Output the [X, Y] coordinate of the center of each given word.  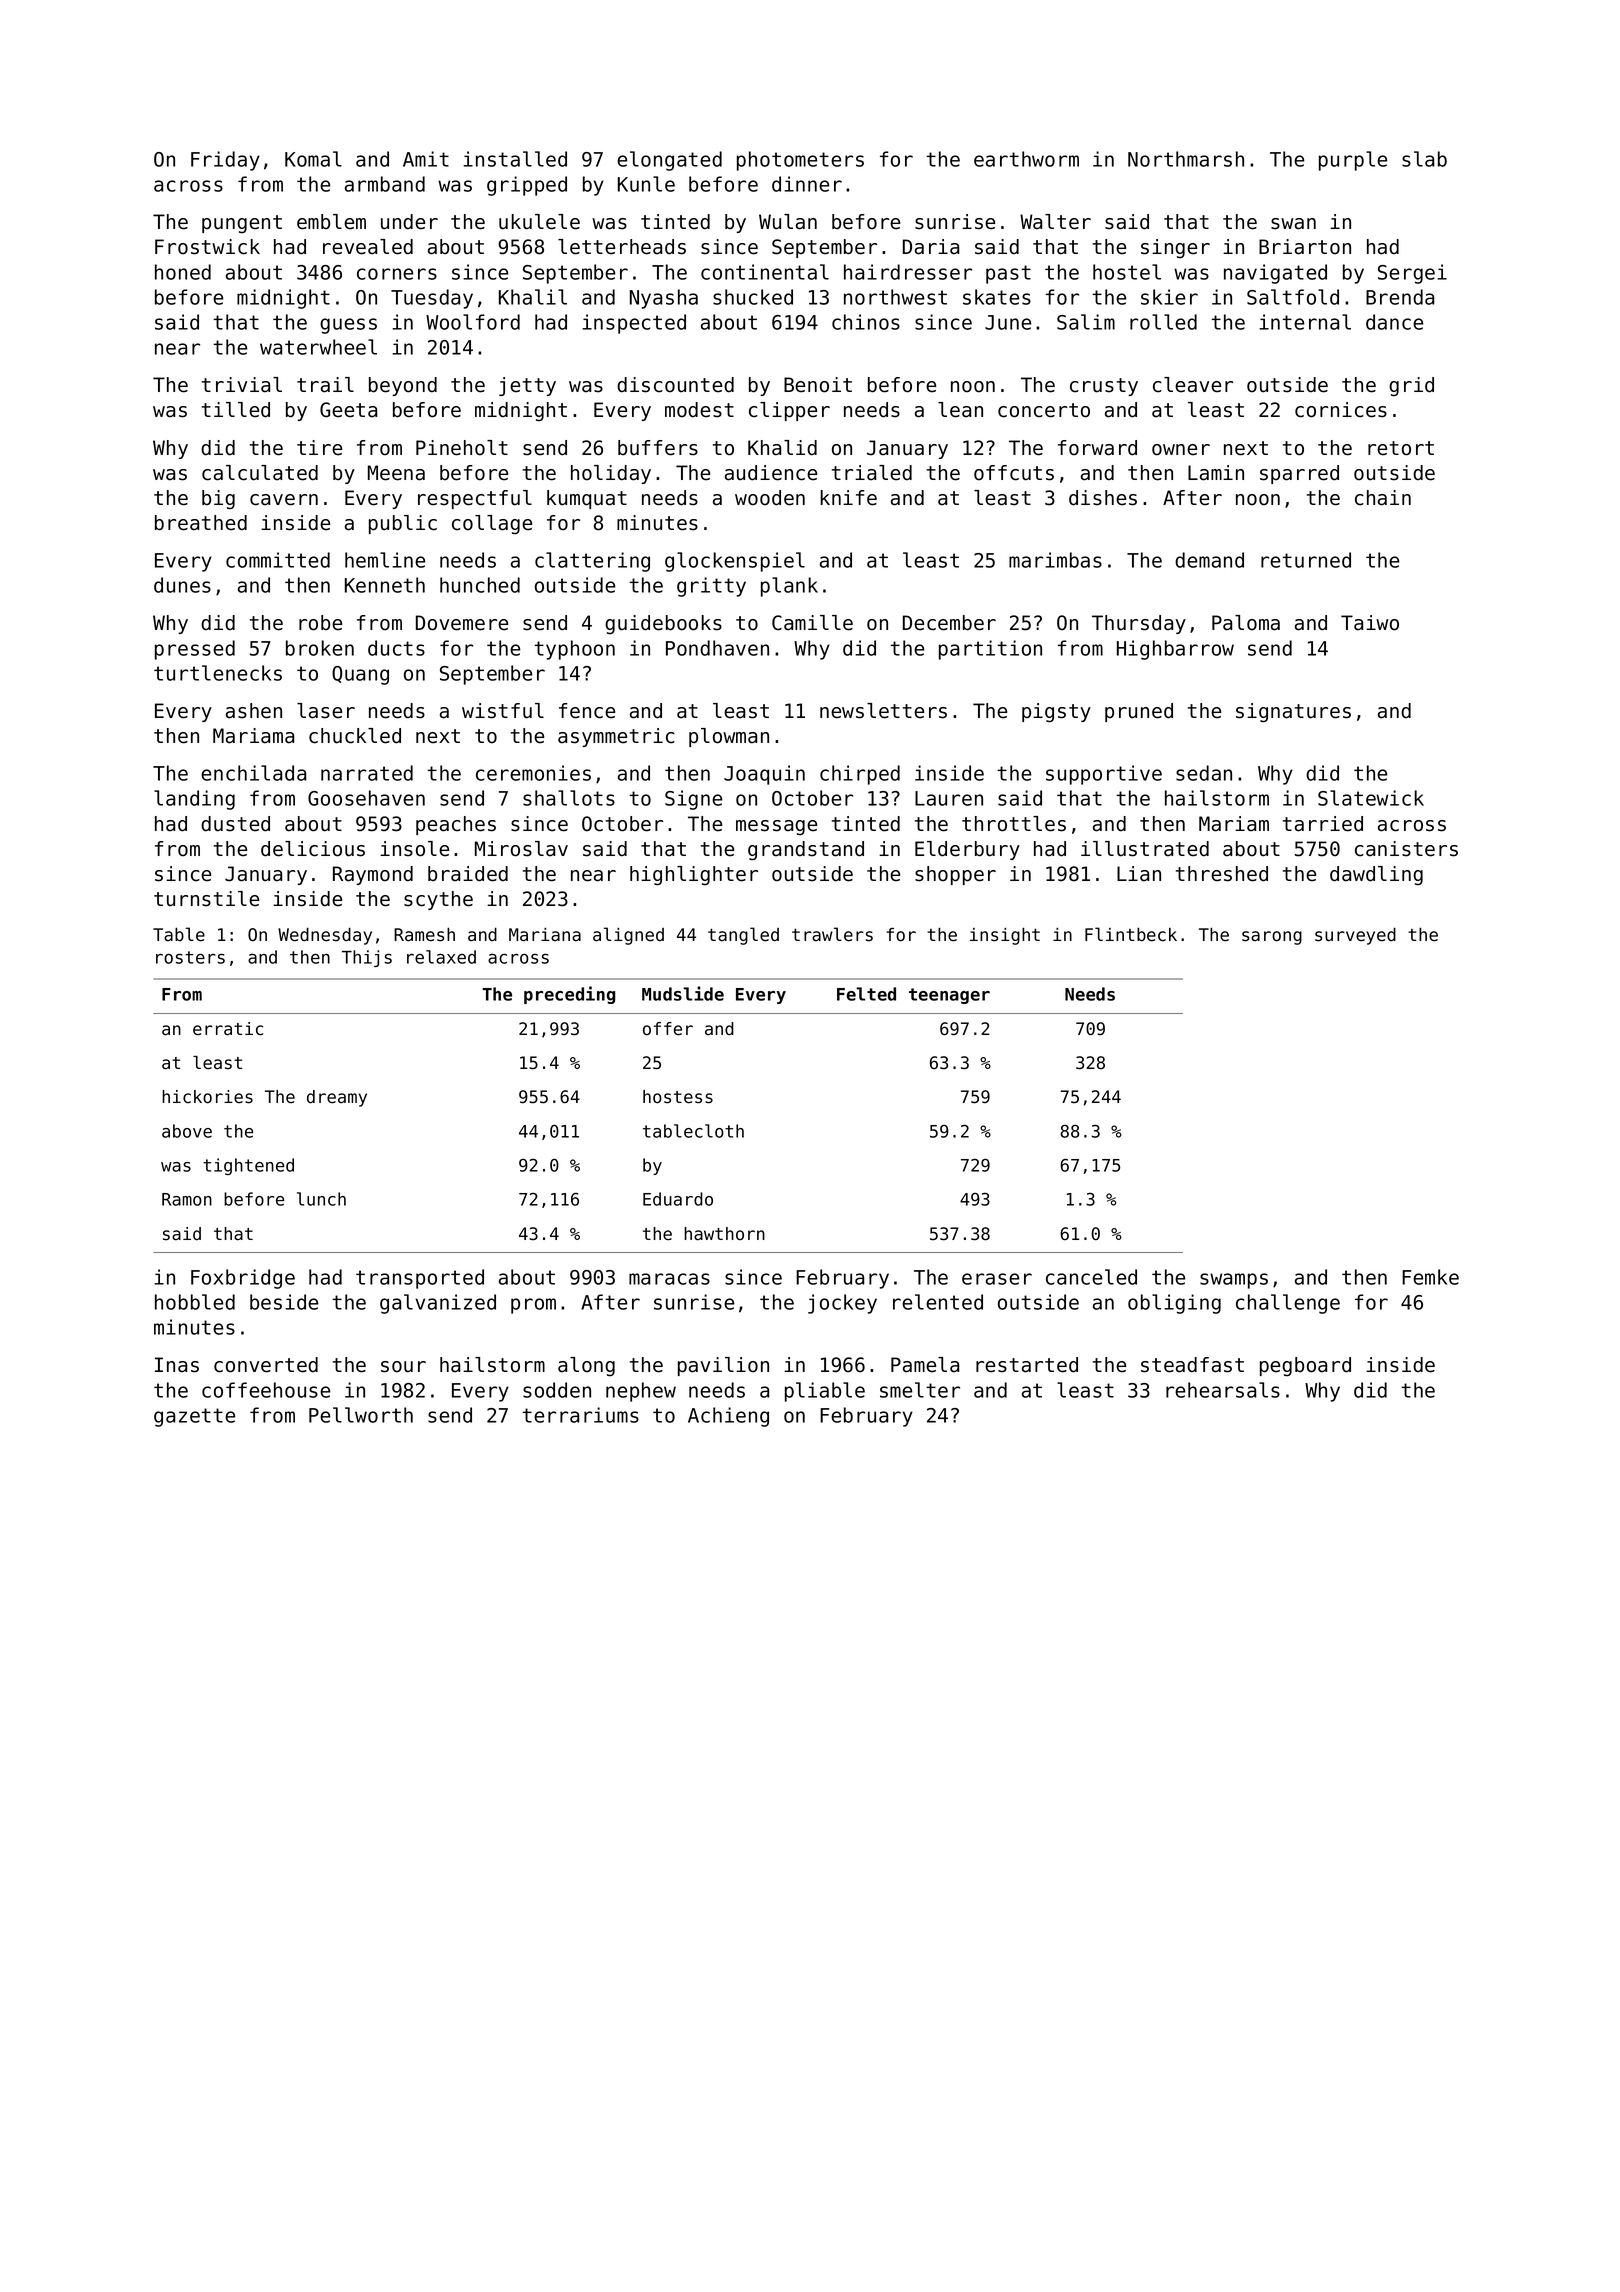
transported [420, 1279]
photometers [800, 161]
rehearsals [1223, 1390]
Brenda [1400, 297]
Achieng [728, 1417]
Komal [313, 159]
